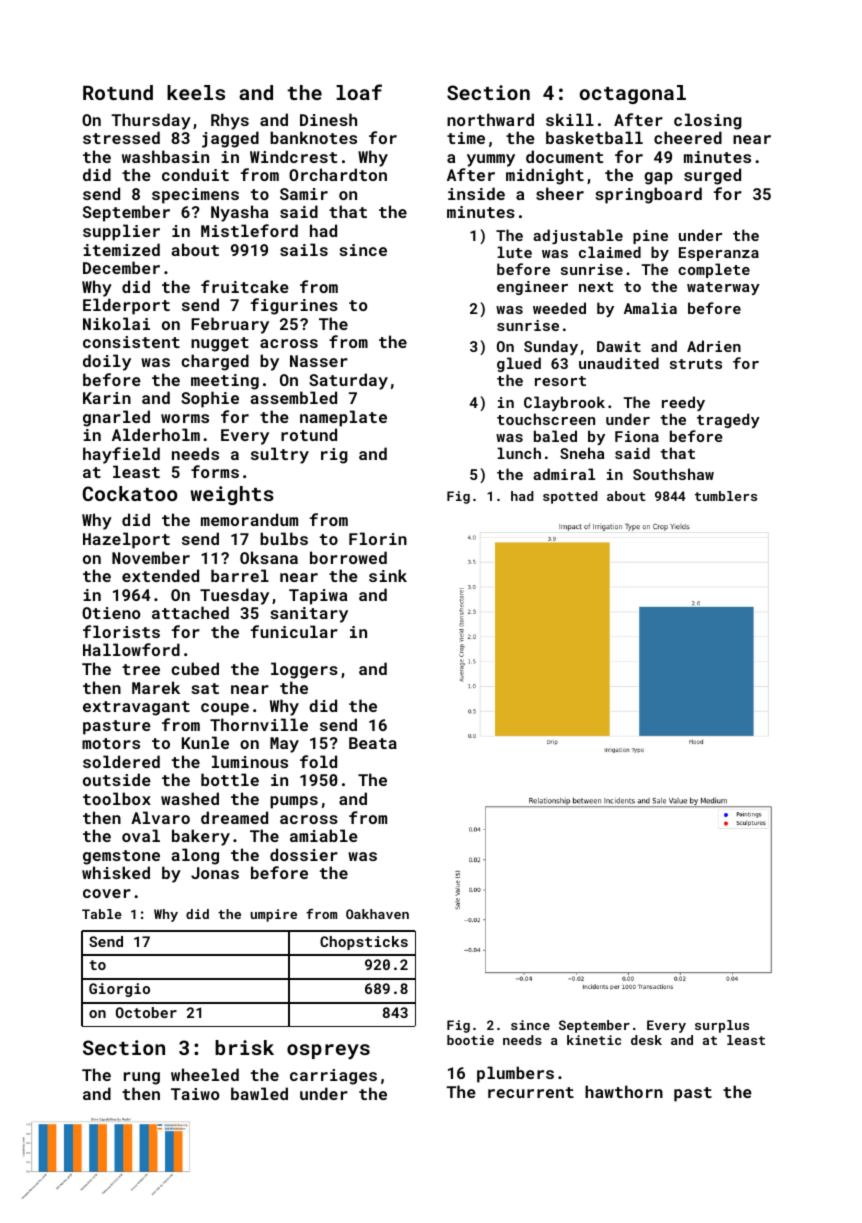  What do you see at coordinates (373, 743) in the screenshot?
I see `Beata` at bounding box center [373, 743].
